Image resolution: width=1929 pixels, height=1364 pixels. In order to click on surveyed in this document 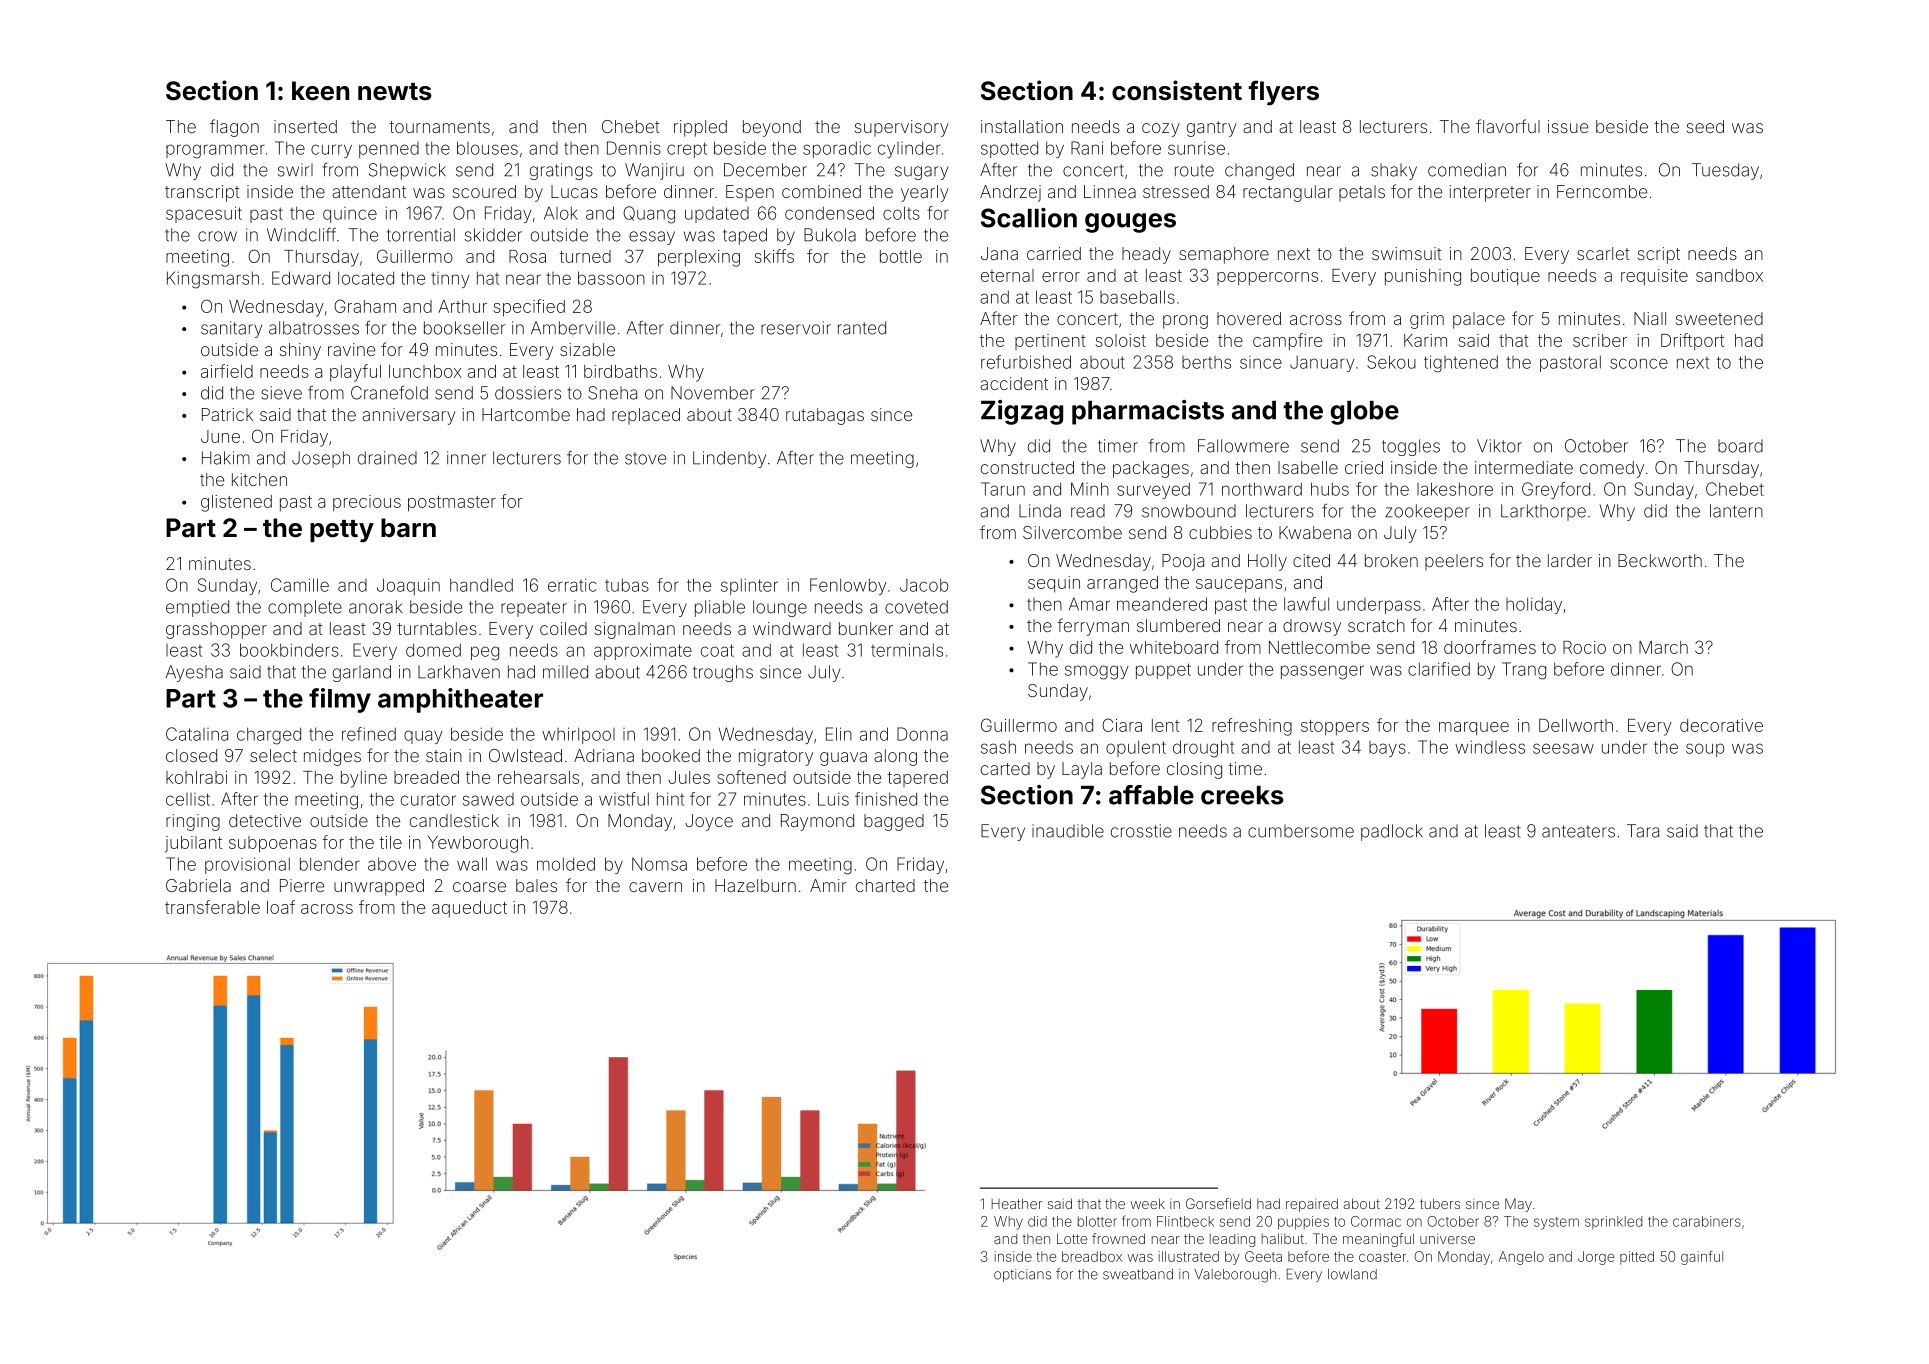, I will do `click(1153, 490)`.
